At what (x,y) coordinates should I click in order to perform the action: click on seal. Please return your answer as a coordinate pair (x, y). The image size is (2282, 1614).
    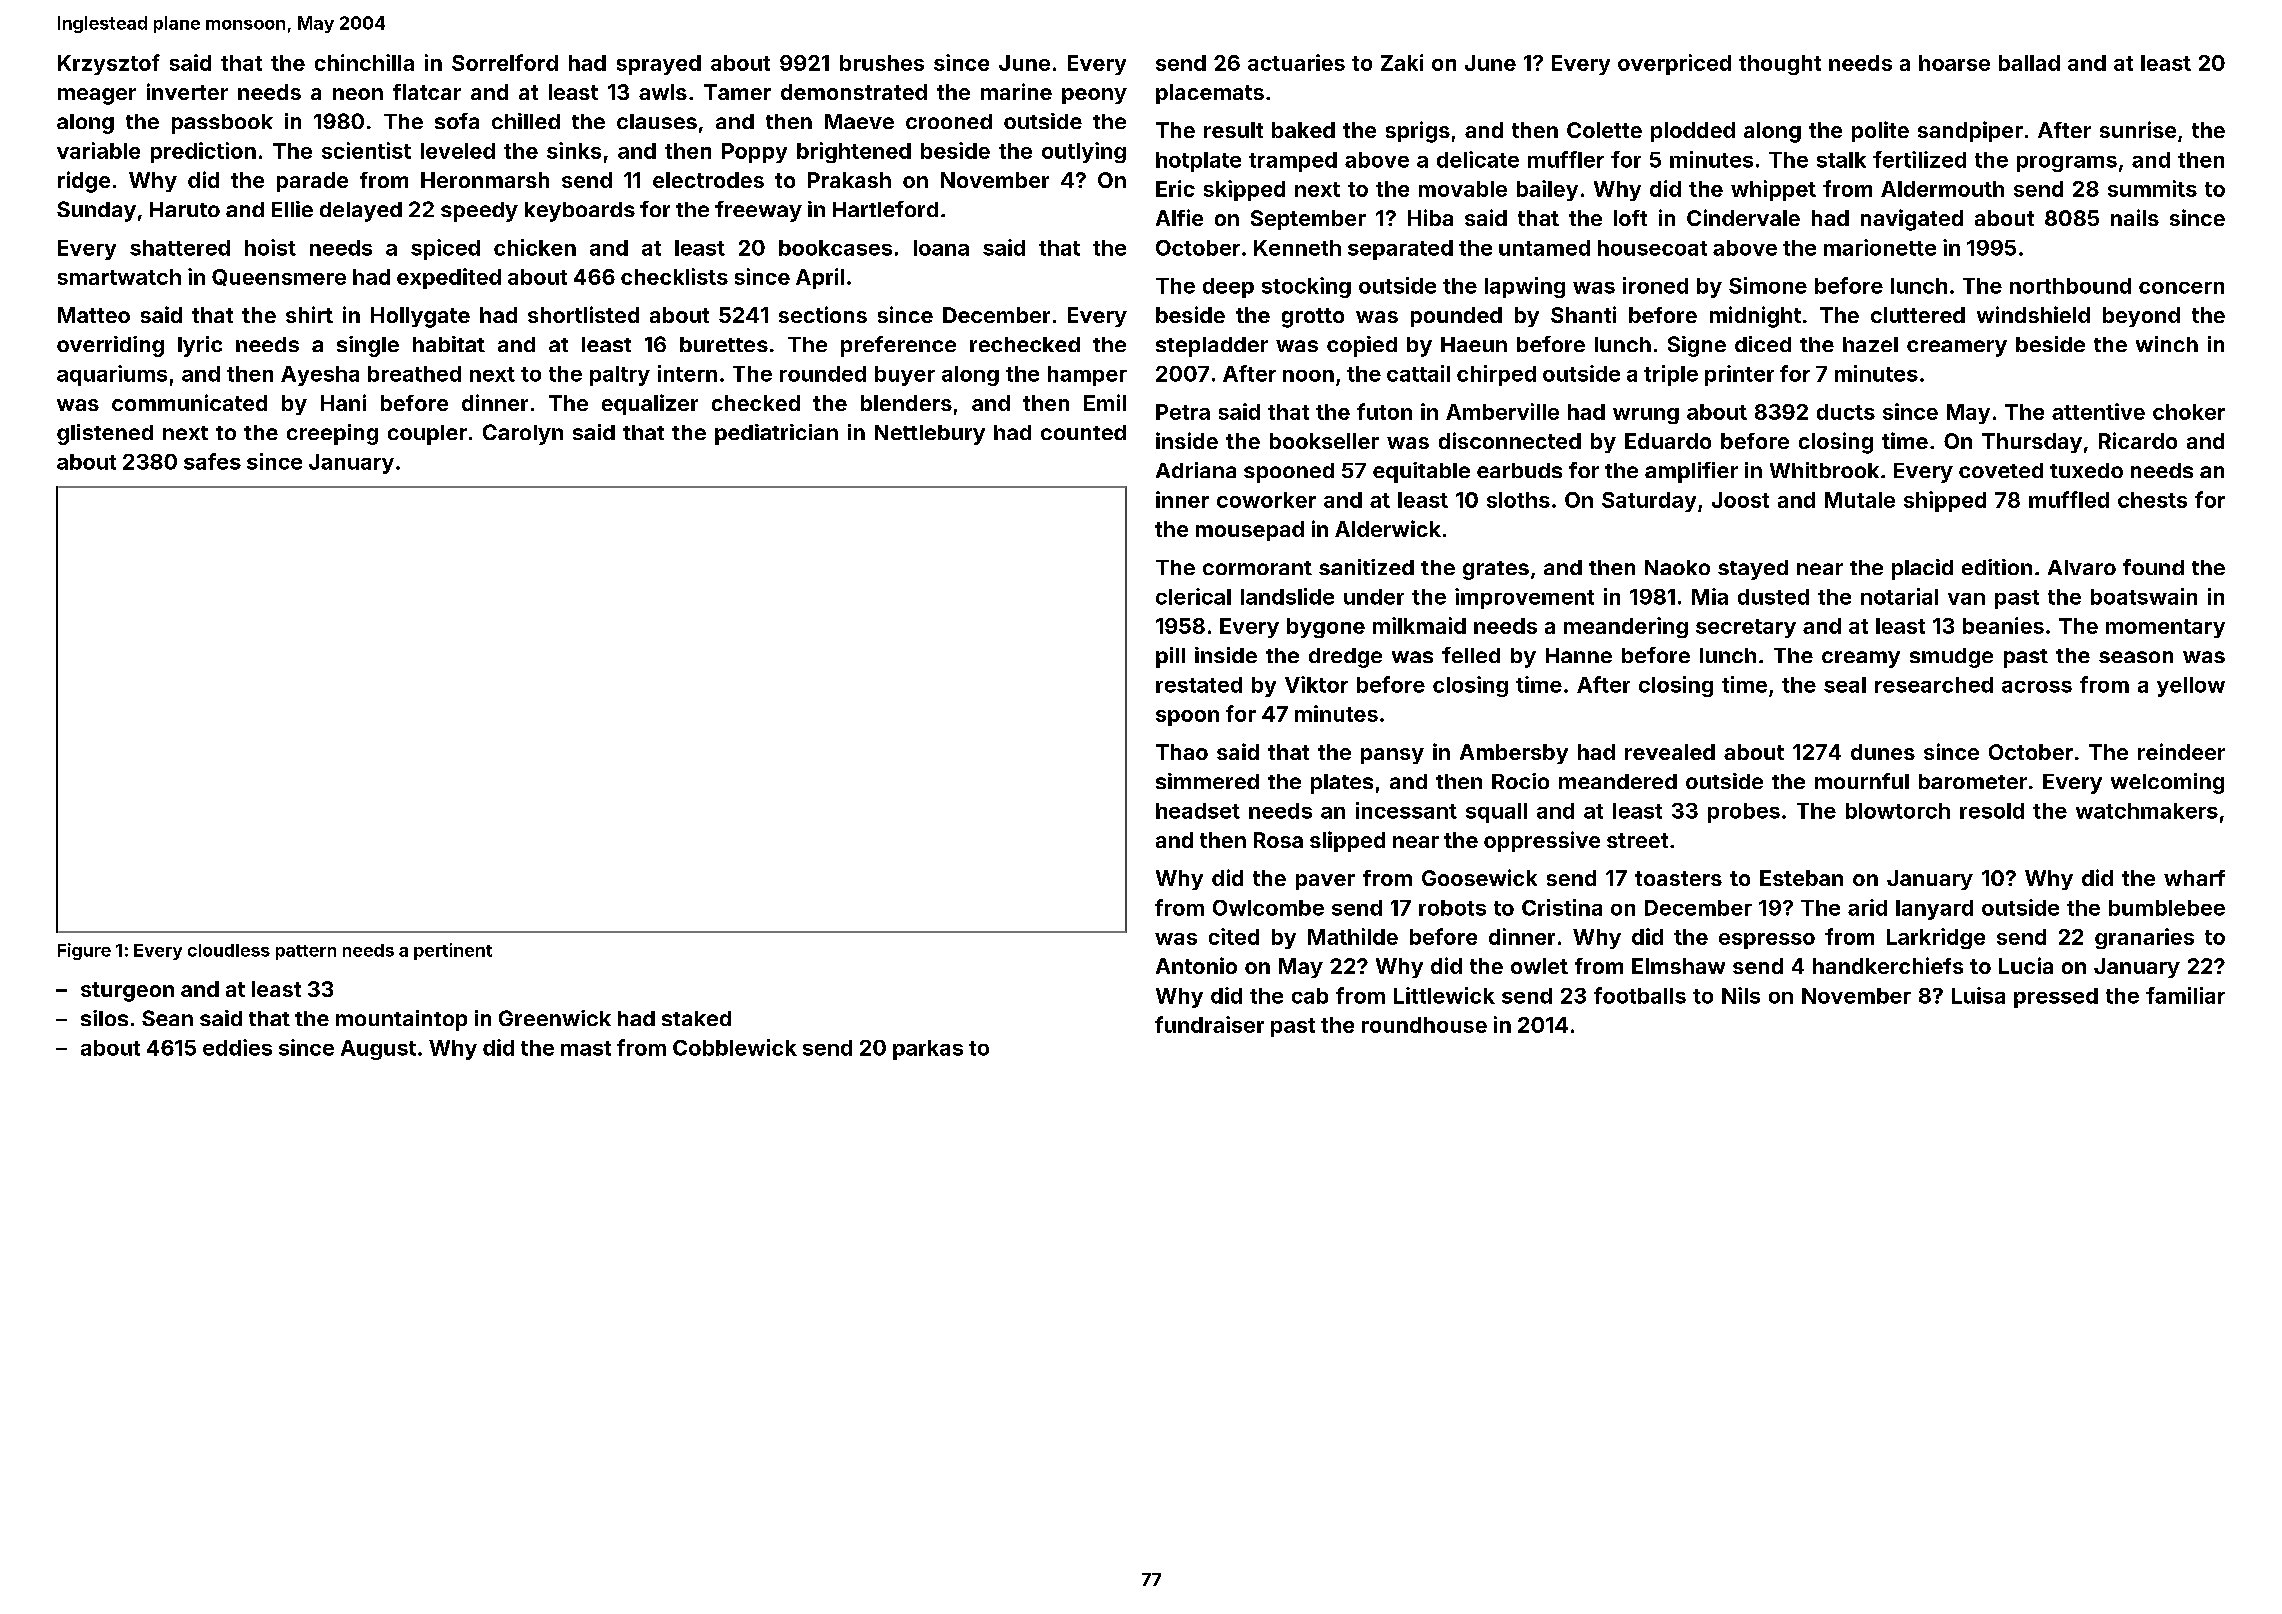
    Looking at the image, I should click on (1845, 685).
